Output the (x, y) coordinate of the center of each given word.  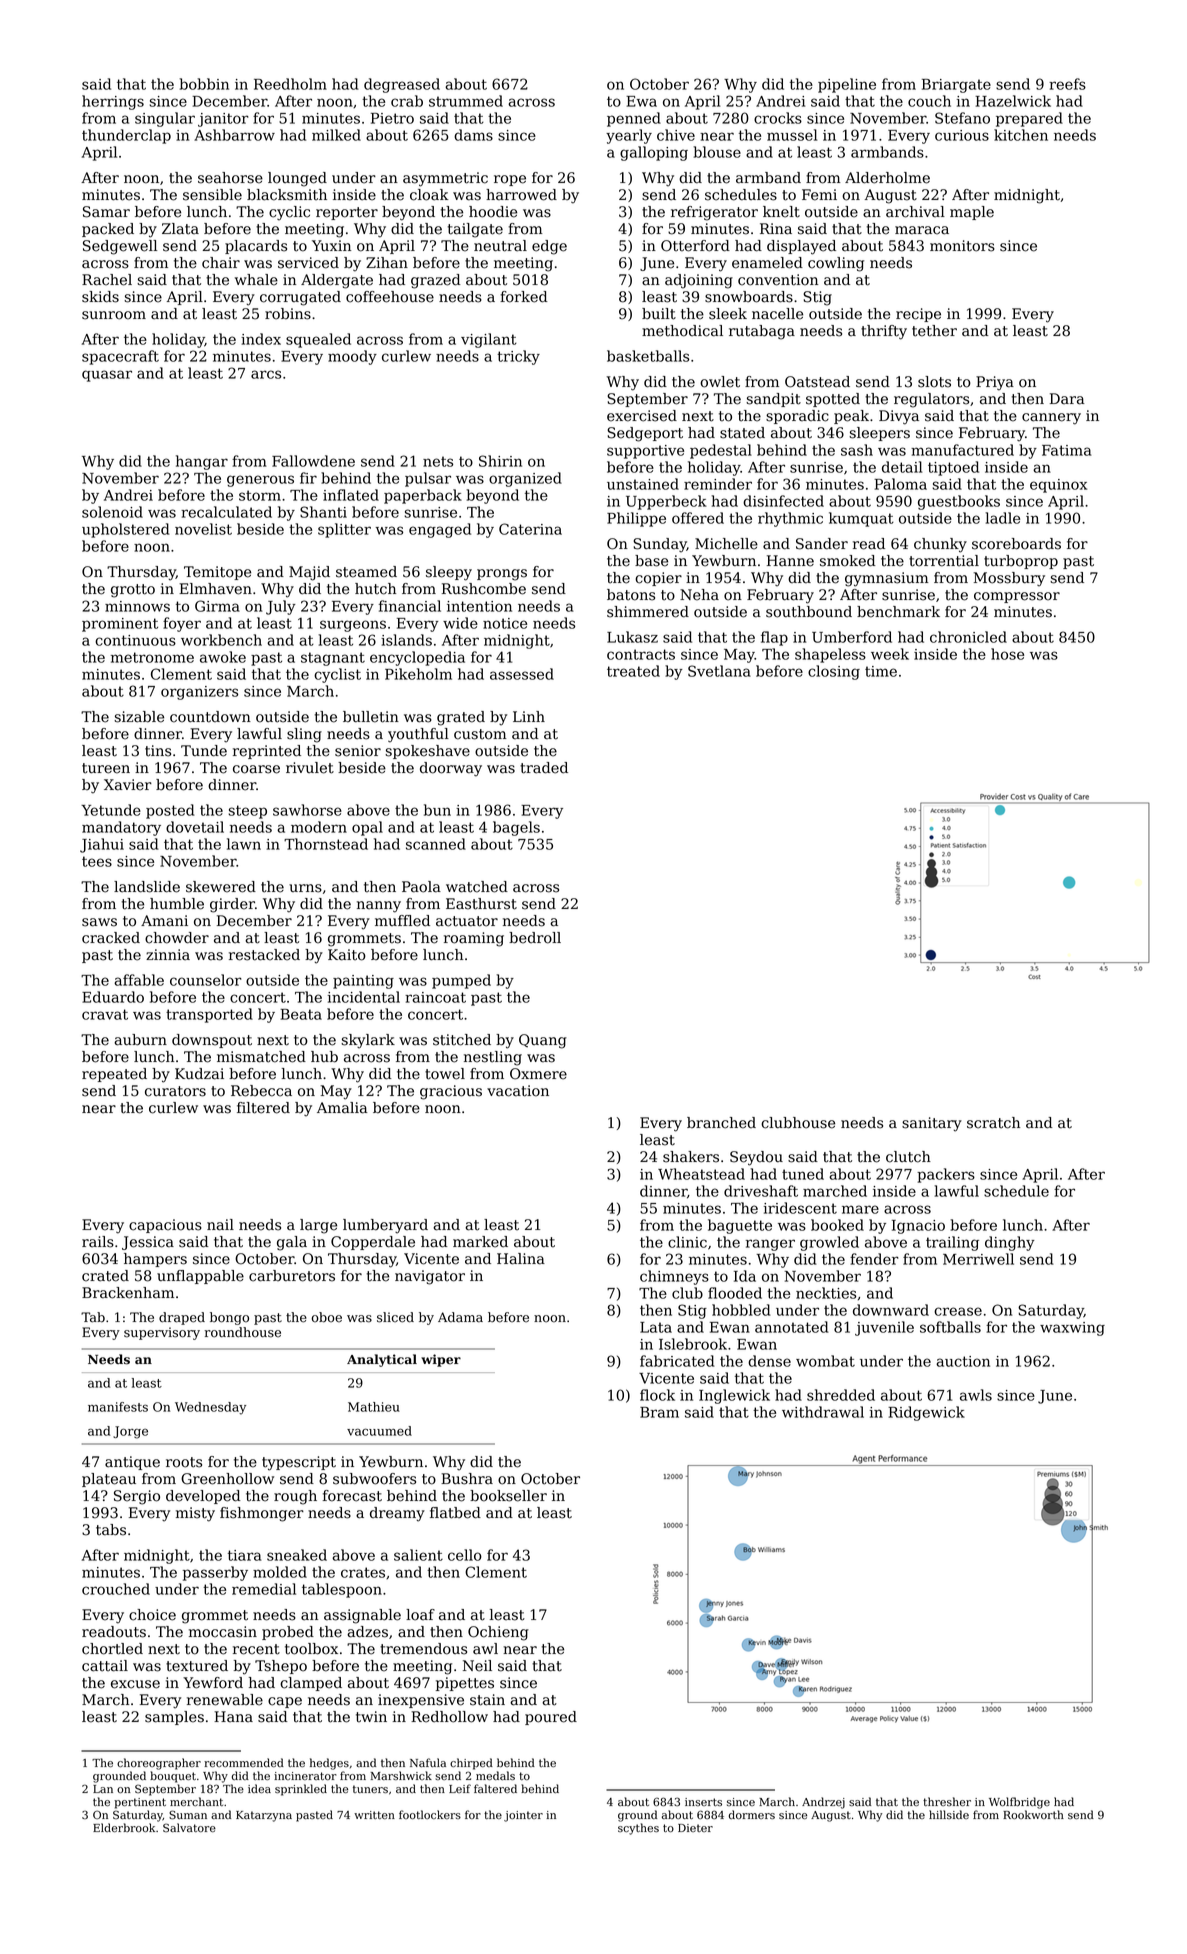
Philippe (636, 519)
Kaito (347, 955)
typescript (299, 1463)
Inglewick (734, 1396)
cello (465, 1555)
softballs (950, 1327)
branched (721, 1123)
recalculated (226, 512)
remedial (264, 1589)
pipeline (847, 85)
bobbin (204, 84)
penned (634, 119)
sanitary (932, 1124)
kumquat (861, 519)
